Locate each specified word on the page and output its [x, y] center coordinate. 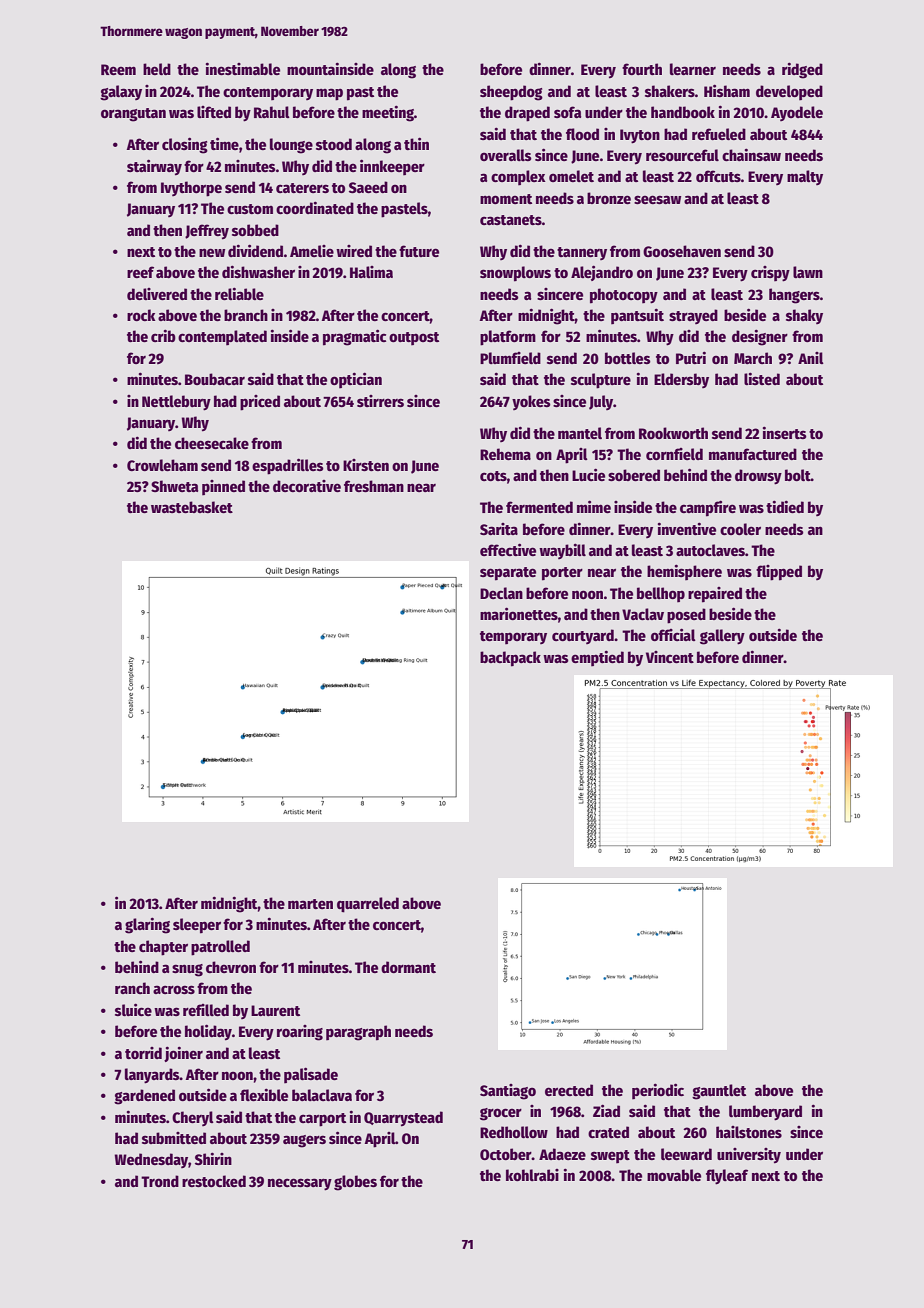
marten [310, 904]
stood [334, 144]
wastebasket [192, 507]
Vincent [670, 657]
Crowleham [162, 465]
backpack [510, 659]
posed [686, 616]
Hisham [727, 90]
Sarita [499, 529]
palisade [311, 1075]
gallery [722, 637]
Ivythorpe [191, 189]
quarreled [368, 905]
